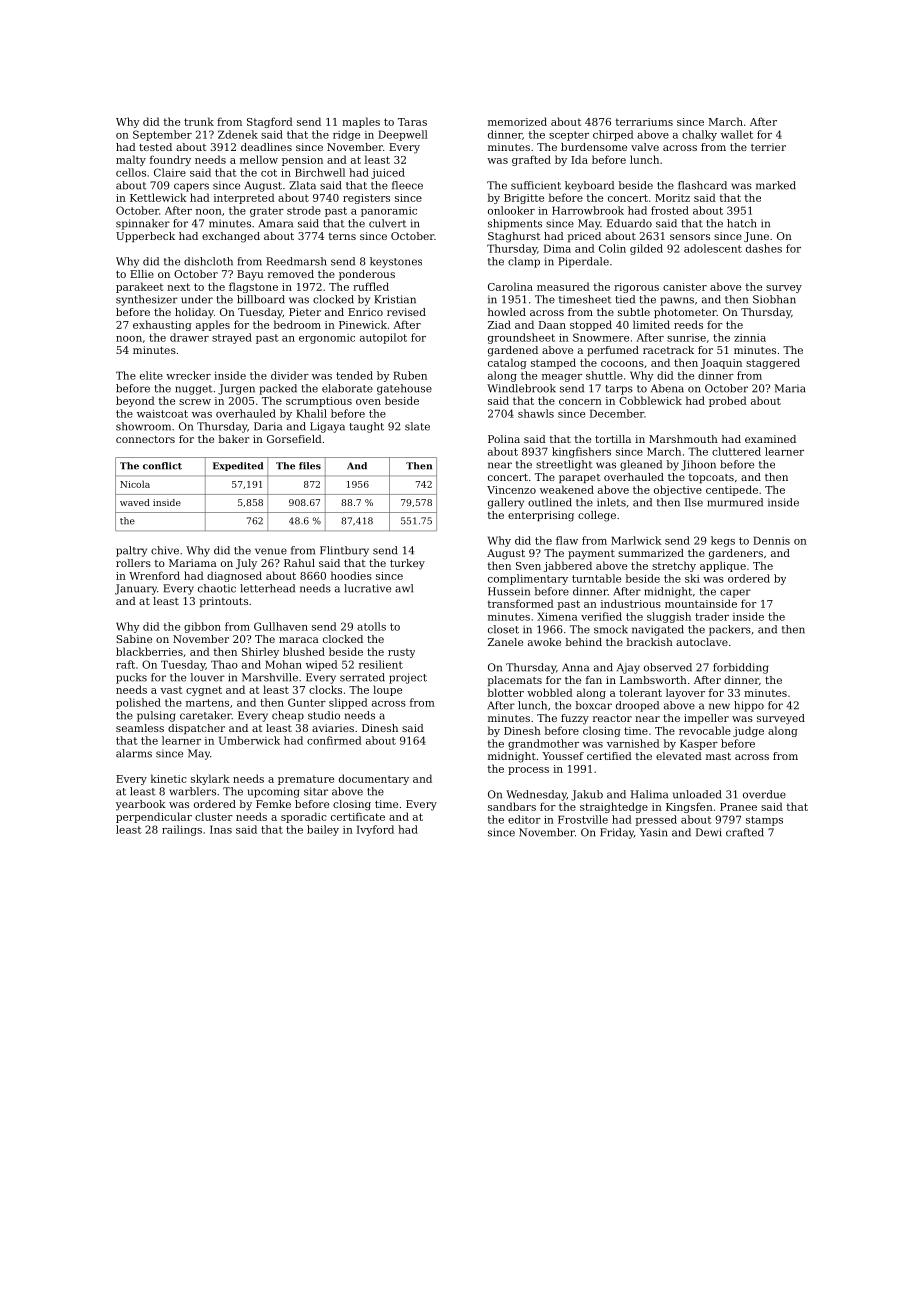 Image resolution: width=924 pixels, height=1314 pixels. Describe the element at coordinates (504, 439) in the screenshot. I see `Polina` at that location.
